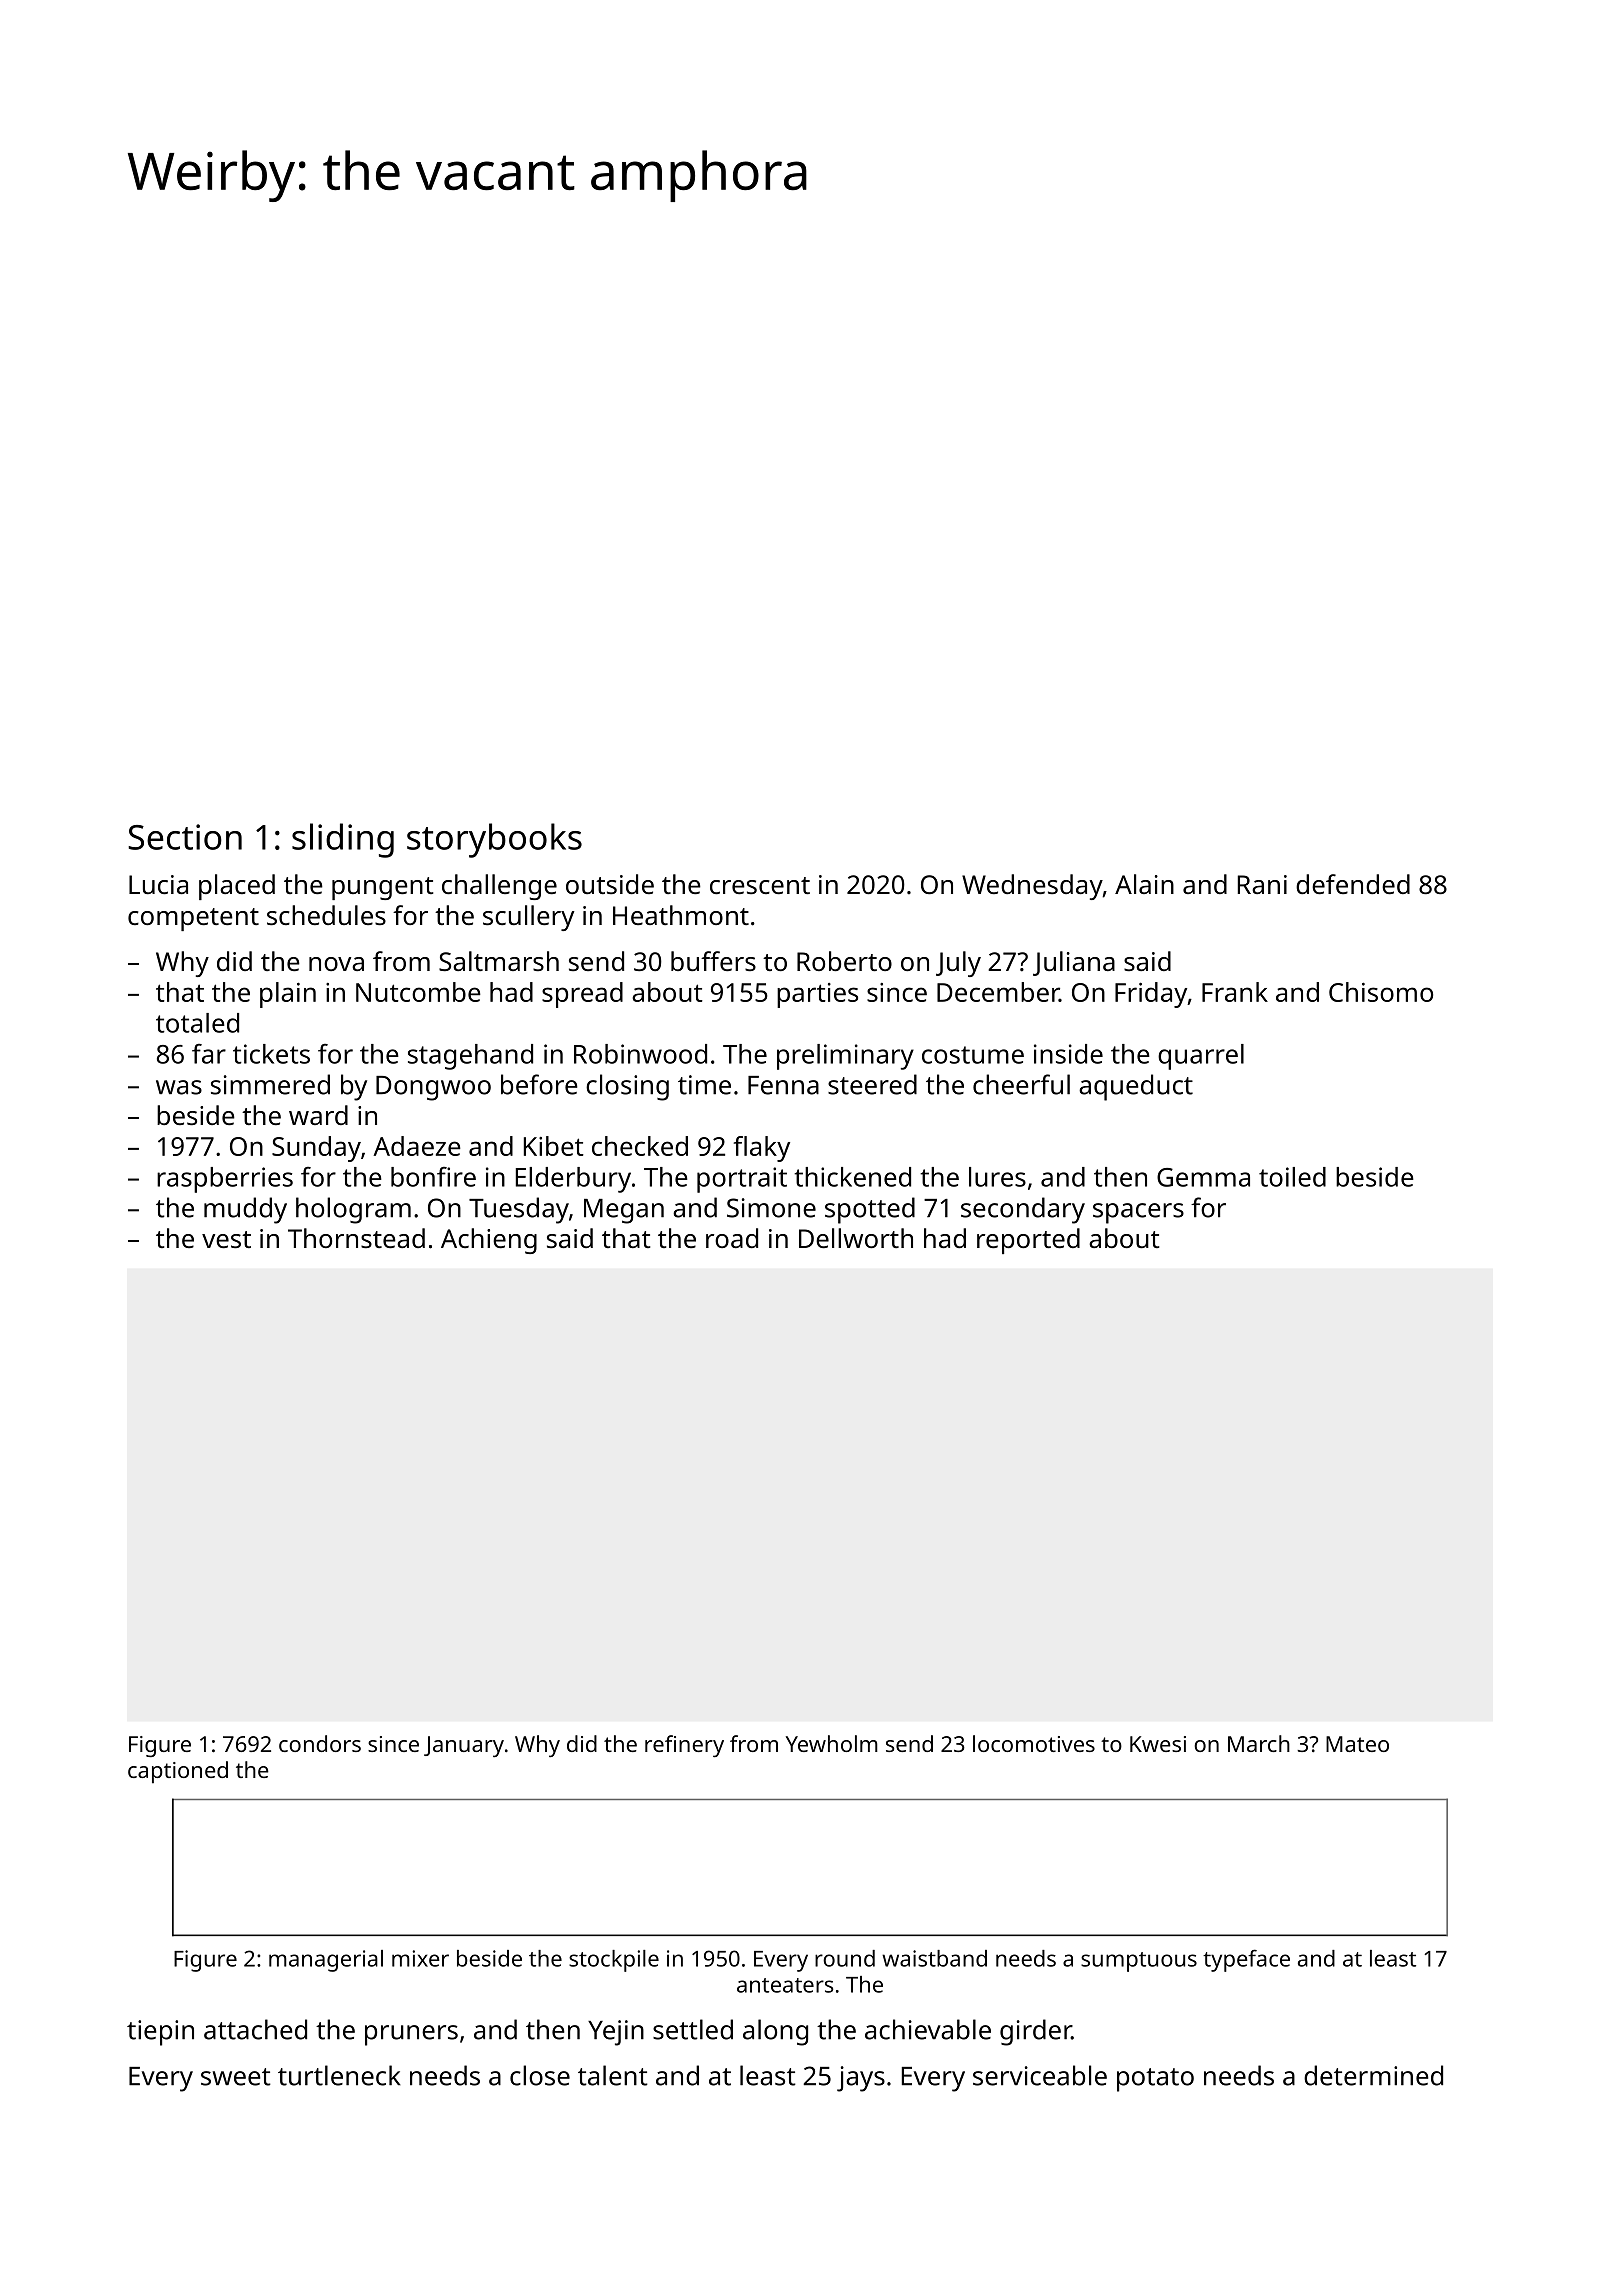 The image size is (1620, 2292). What do you see at coordinates (1357, 1744) in the screenshot?
I see `Mateo` at bounding box center [1357, 1744].
